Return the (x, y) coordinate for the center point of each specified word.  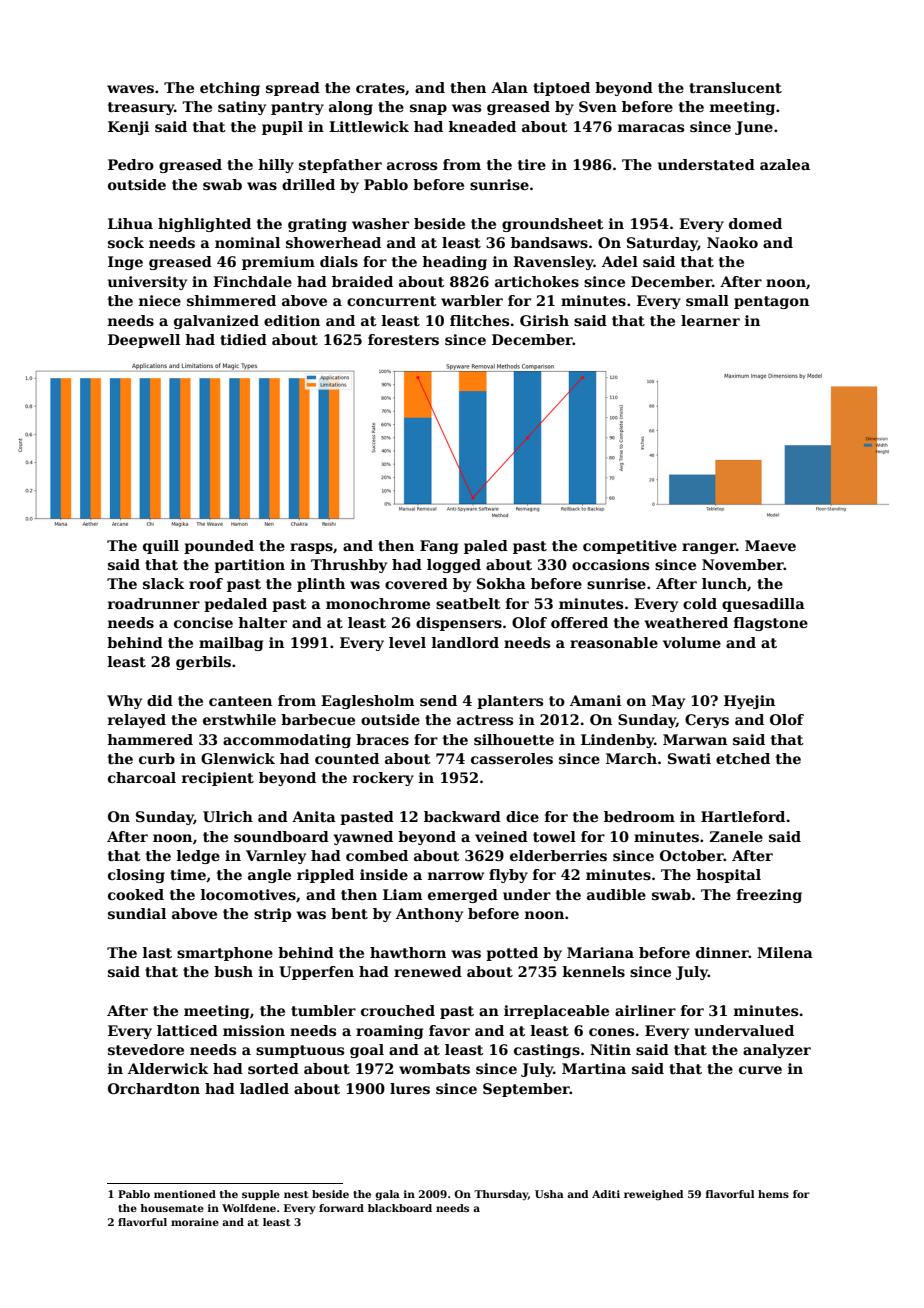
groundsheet (553, 225)
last (157, 952)
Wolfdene (249, 1208)
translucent (735, 87)
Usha (549, 1194)
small (707, 300)
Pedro (131, 164)
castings (547, 1051)
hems (773, 1194)
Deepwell (144, 341)
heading (454, 263)
